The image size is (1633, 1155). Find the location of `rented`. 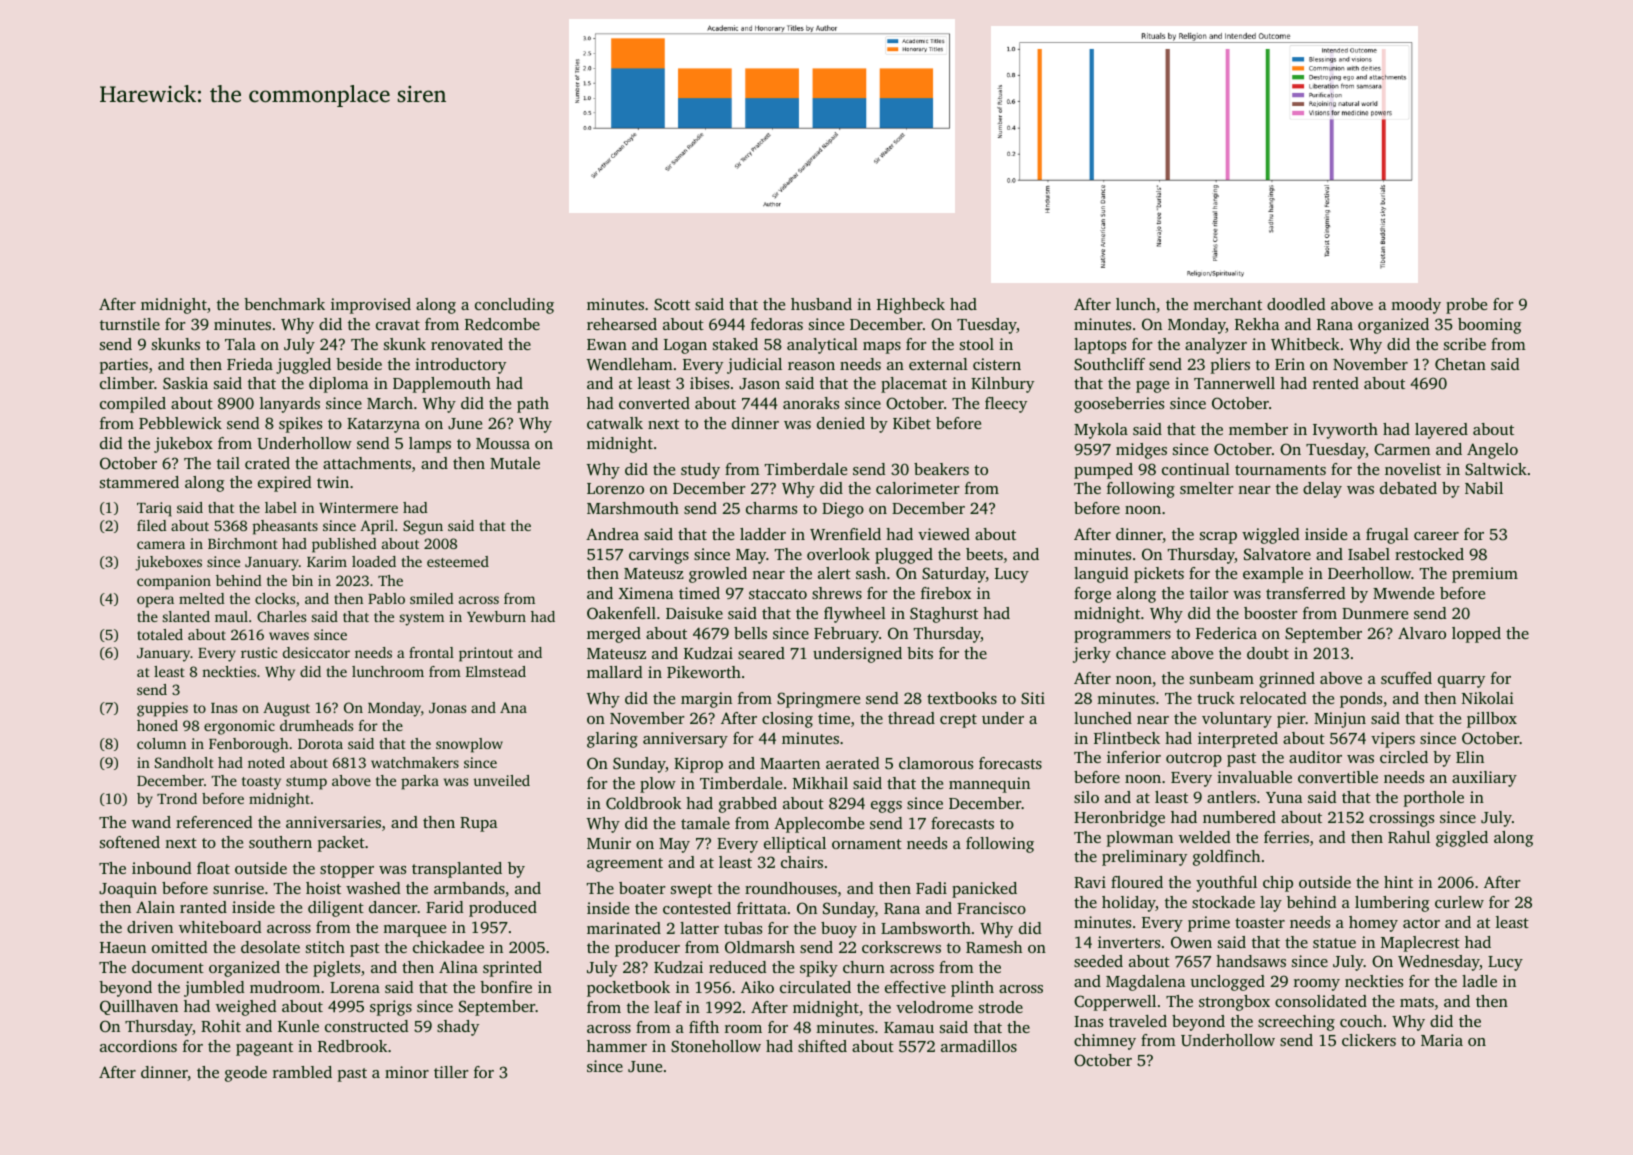

rented is located at coordinates (1336, 383).
